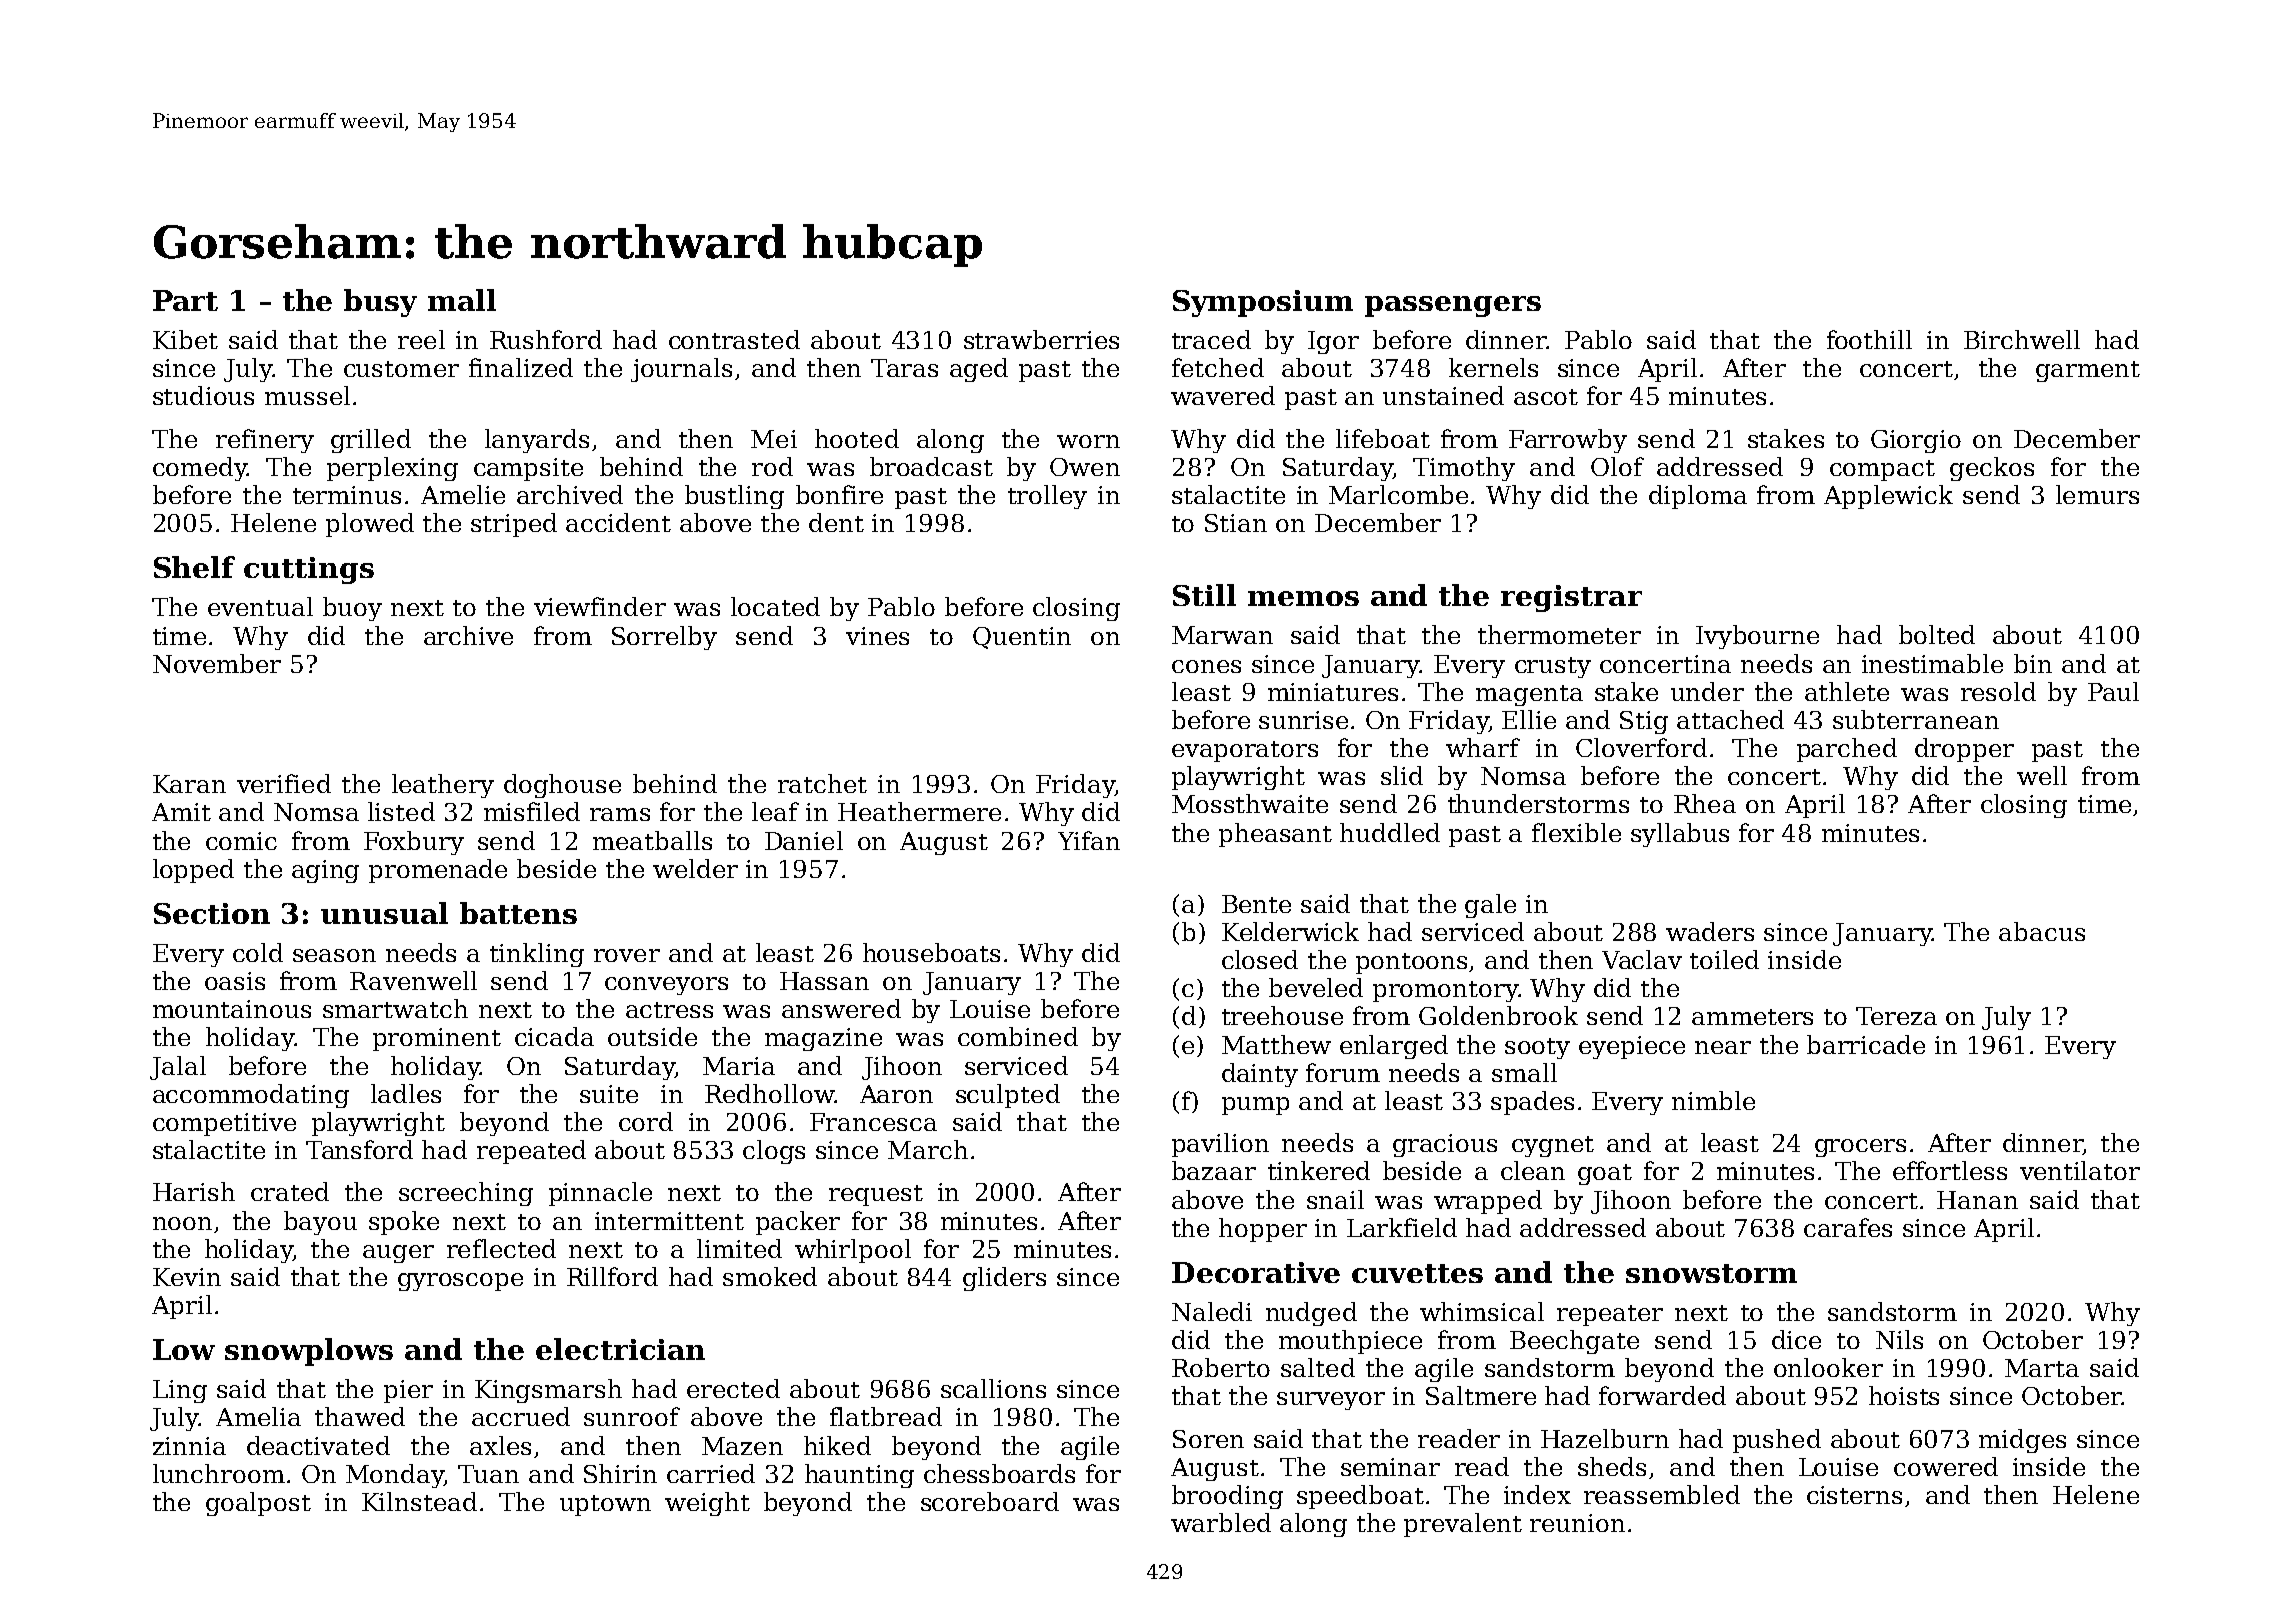 This document has height=1620, width=2292. What do you see at coordinates (290, 1191) in the document?
I see `crated` at bounding box center [290, 1191].
